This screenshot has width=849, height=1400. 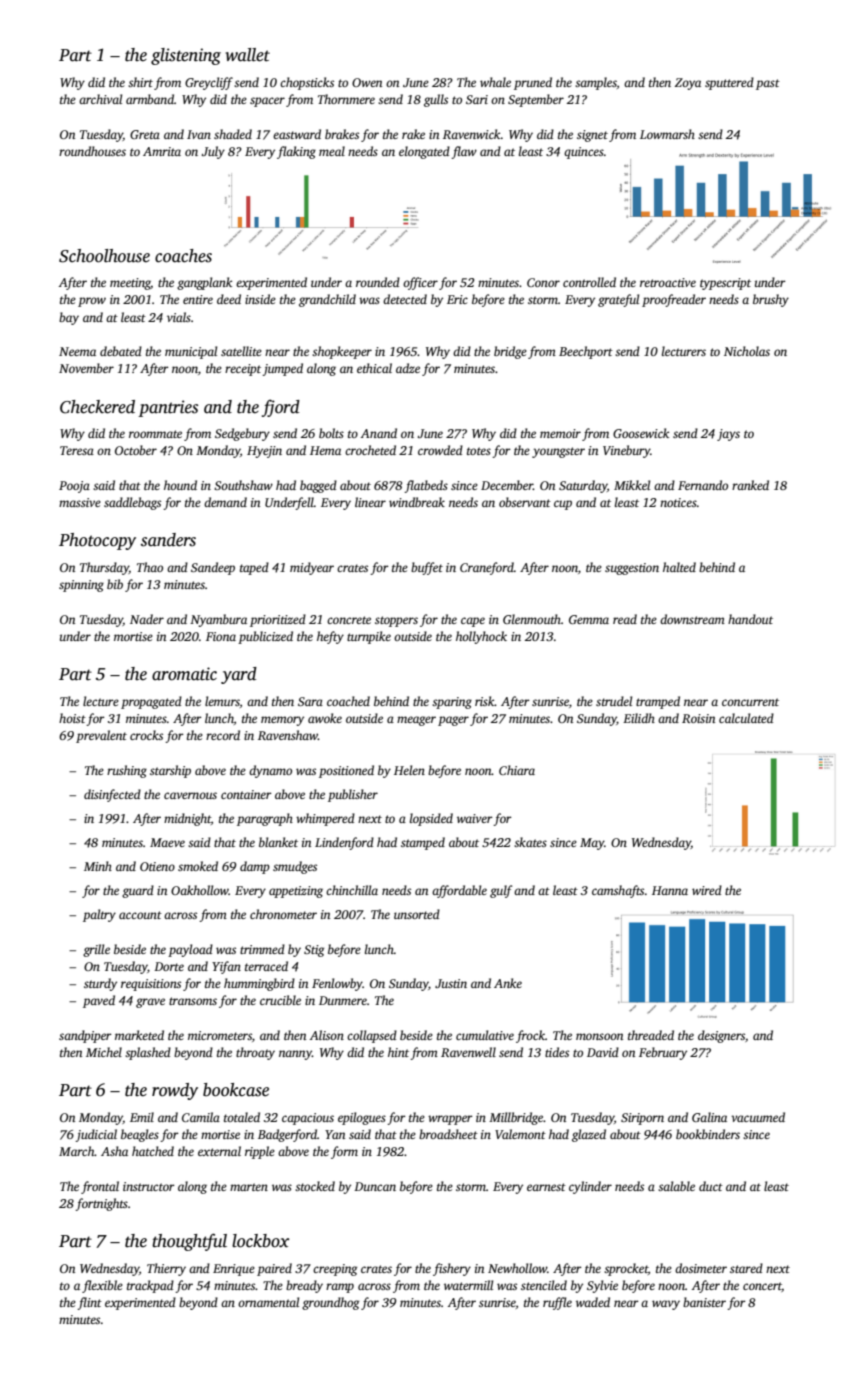 What do you see at coordinates (132, 503) in the screenshot?
I see `saddlebags` at bounding box center [132, 503].
